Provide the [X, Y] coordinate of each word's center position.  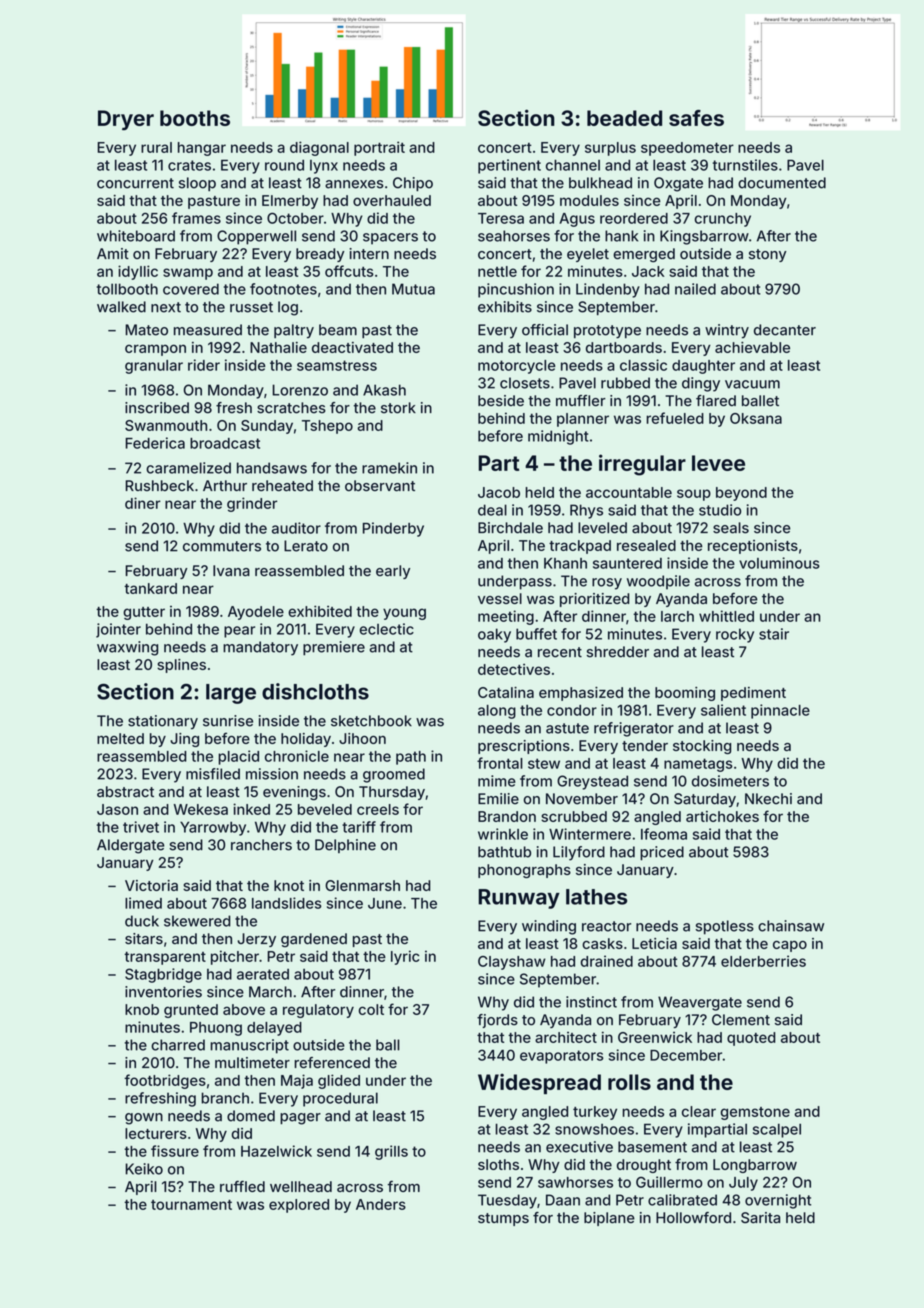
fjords [497, 1021]
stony [768, 255]
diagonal [319, 148]
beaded [624, 118]
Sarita [760, 1218]
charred [178, 1045]
